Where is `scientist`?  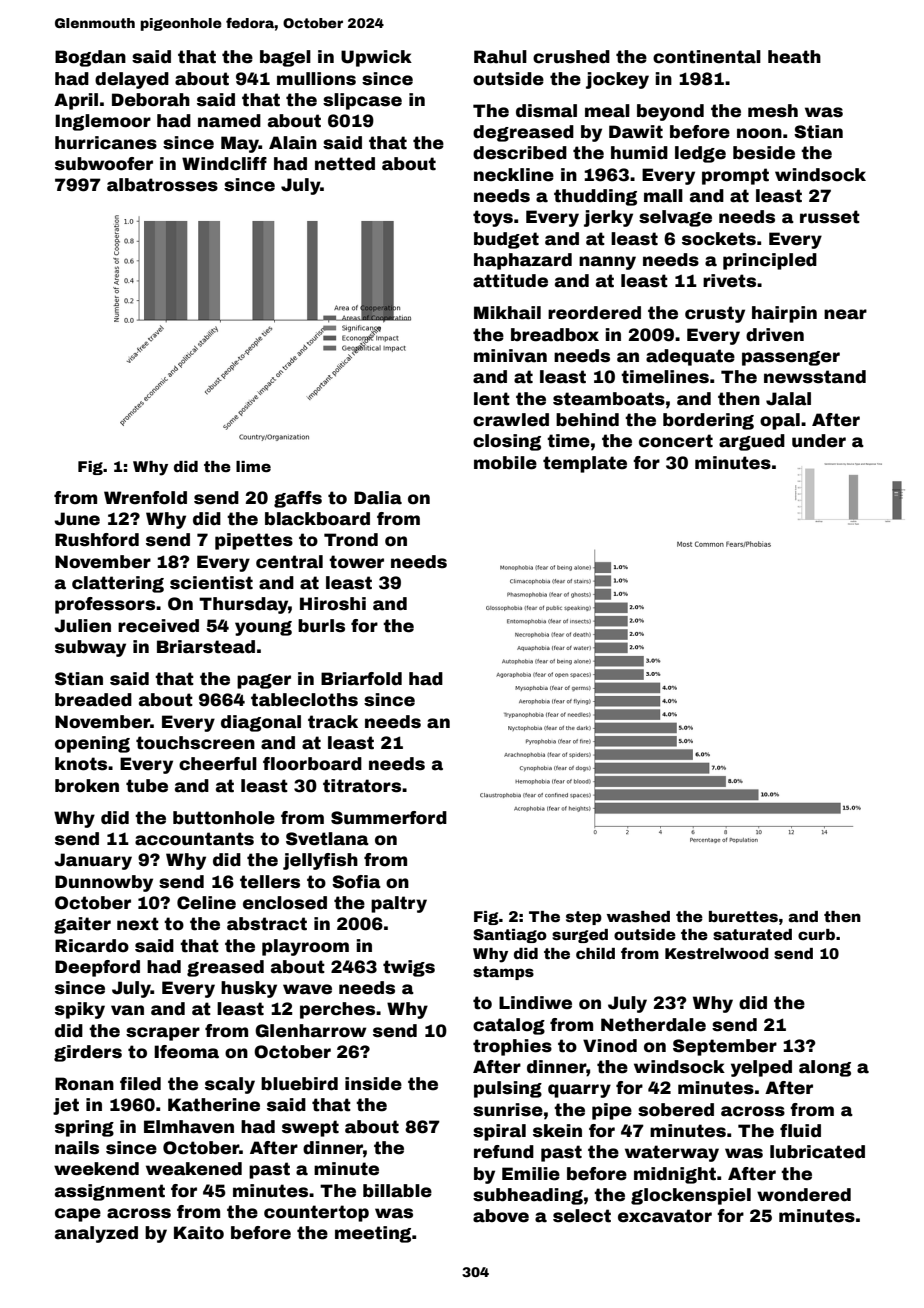 scientist is located at coordinates (211, 583).
